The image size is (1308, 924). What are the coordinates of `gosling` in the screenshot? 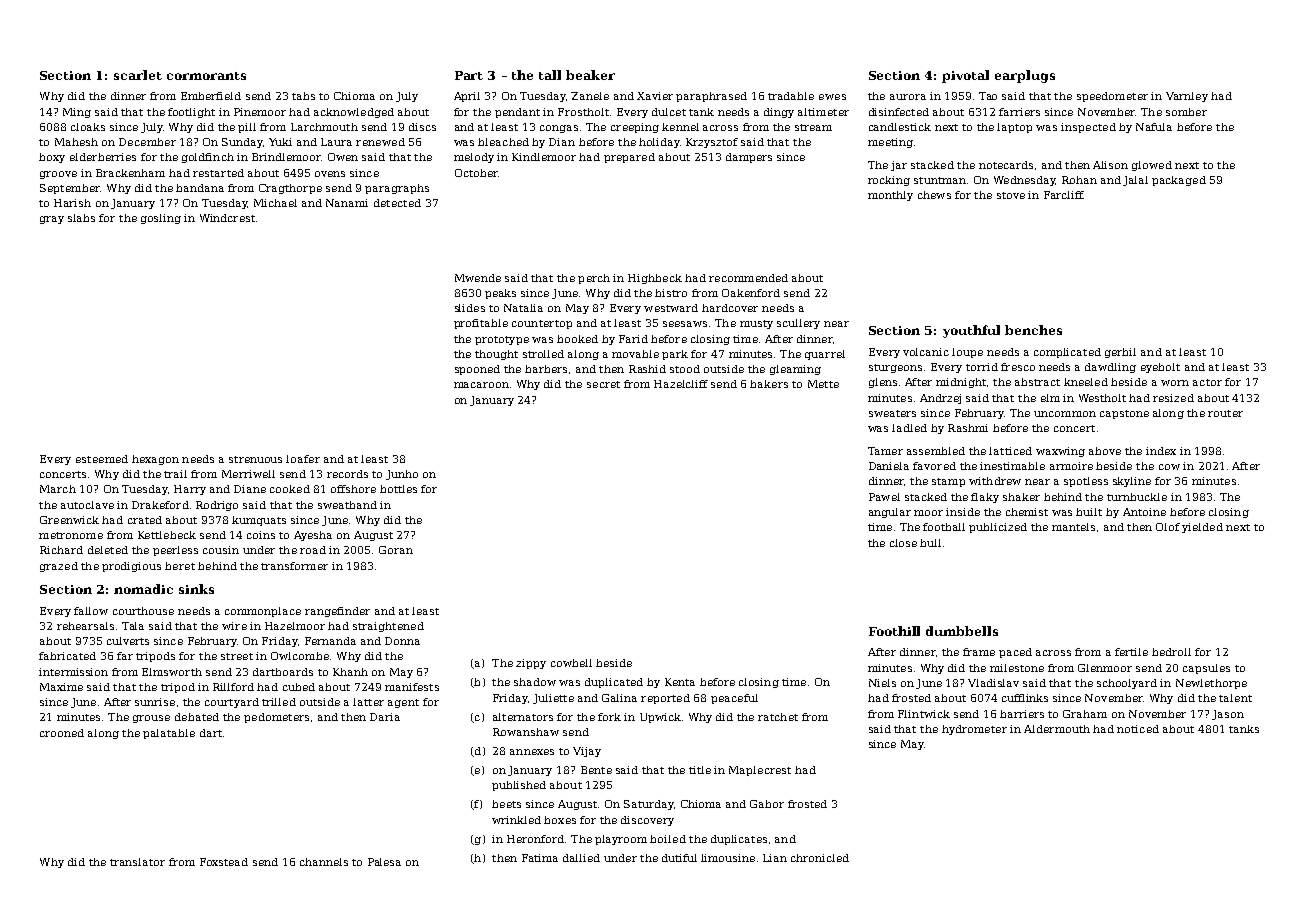 It's located at (161, 219).
